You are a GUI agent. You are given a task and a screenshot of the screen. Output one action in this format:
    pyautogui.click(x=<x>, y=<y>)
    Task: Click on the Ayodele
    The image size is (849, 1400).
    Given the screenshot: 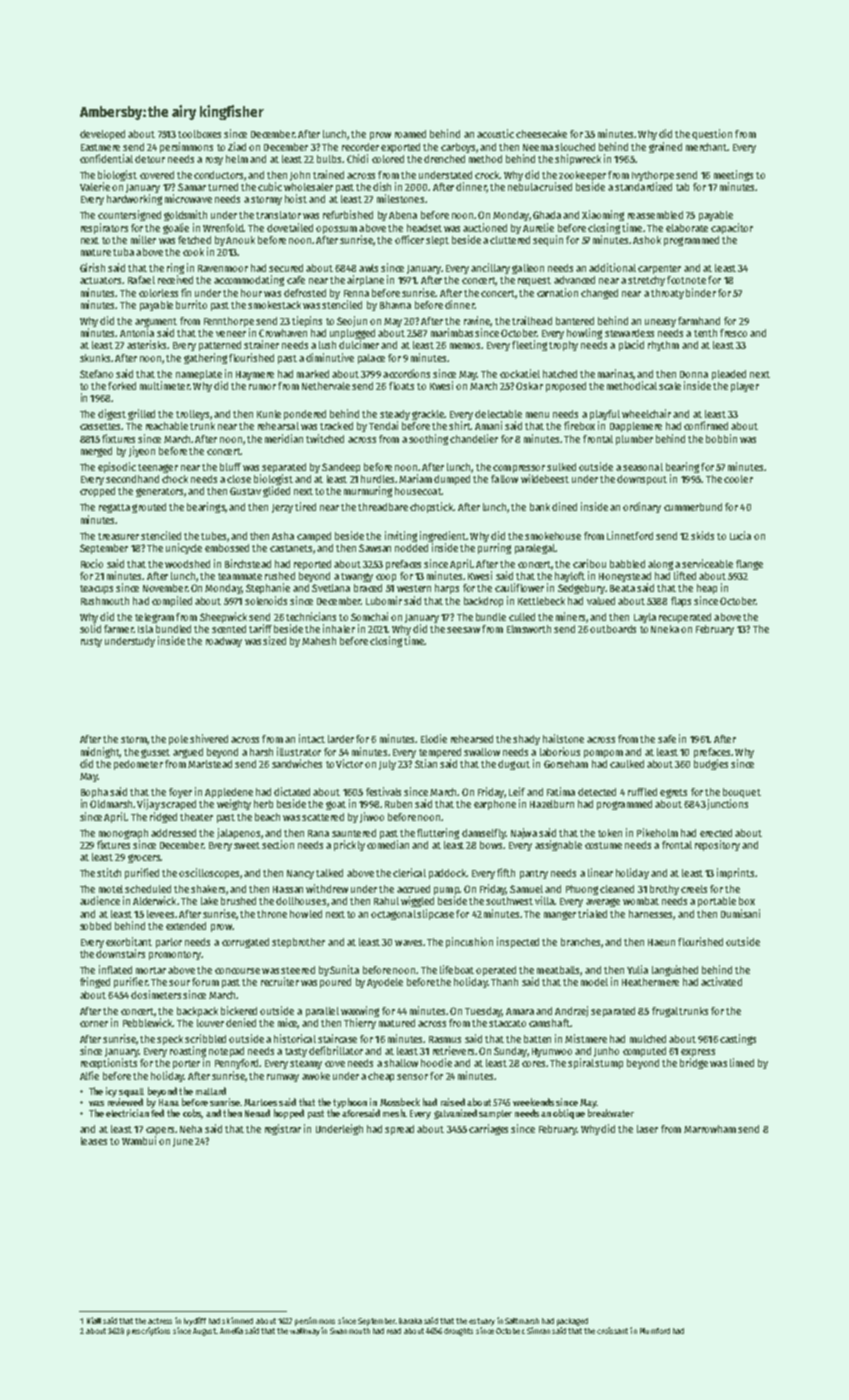 What is the action you would take?
    pyautogui.click(x=385, y=983)
